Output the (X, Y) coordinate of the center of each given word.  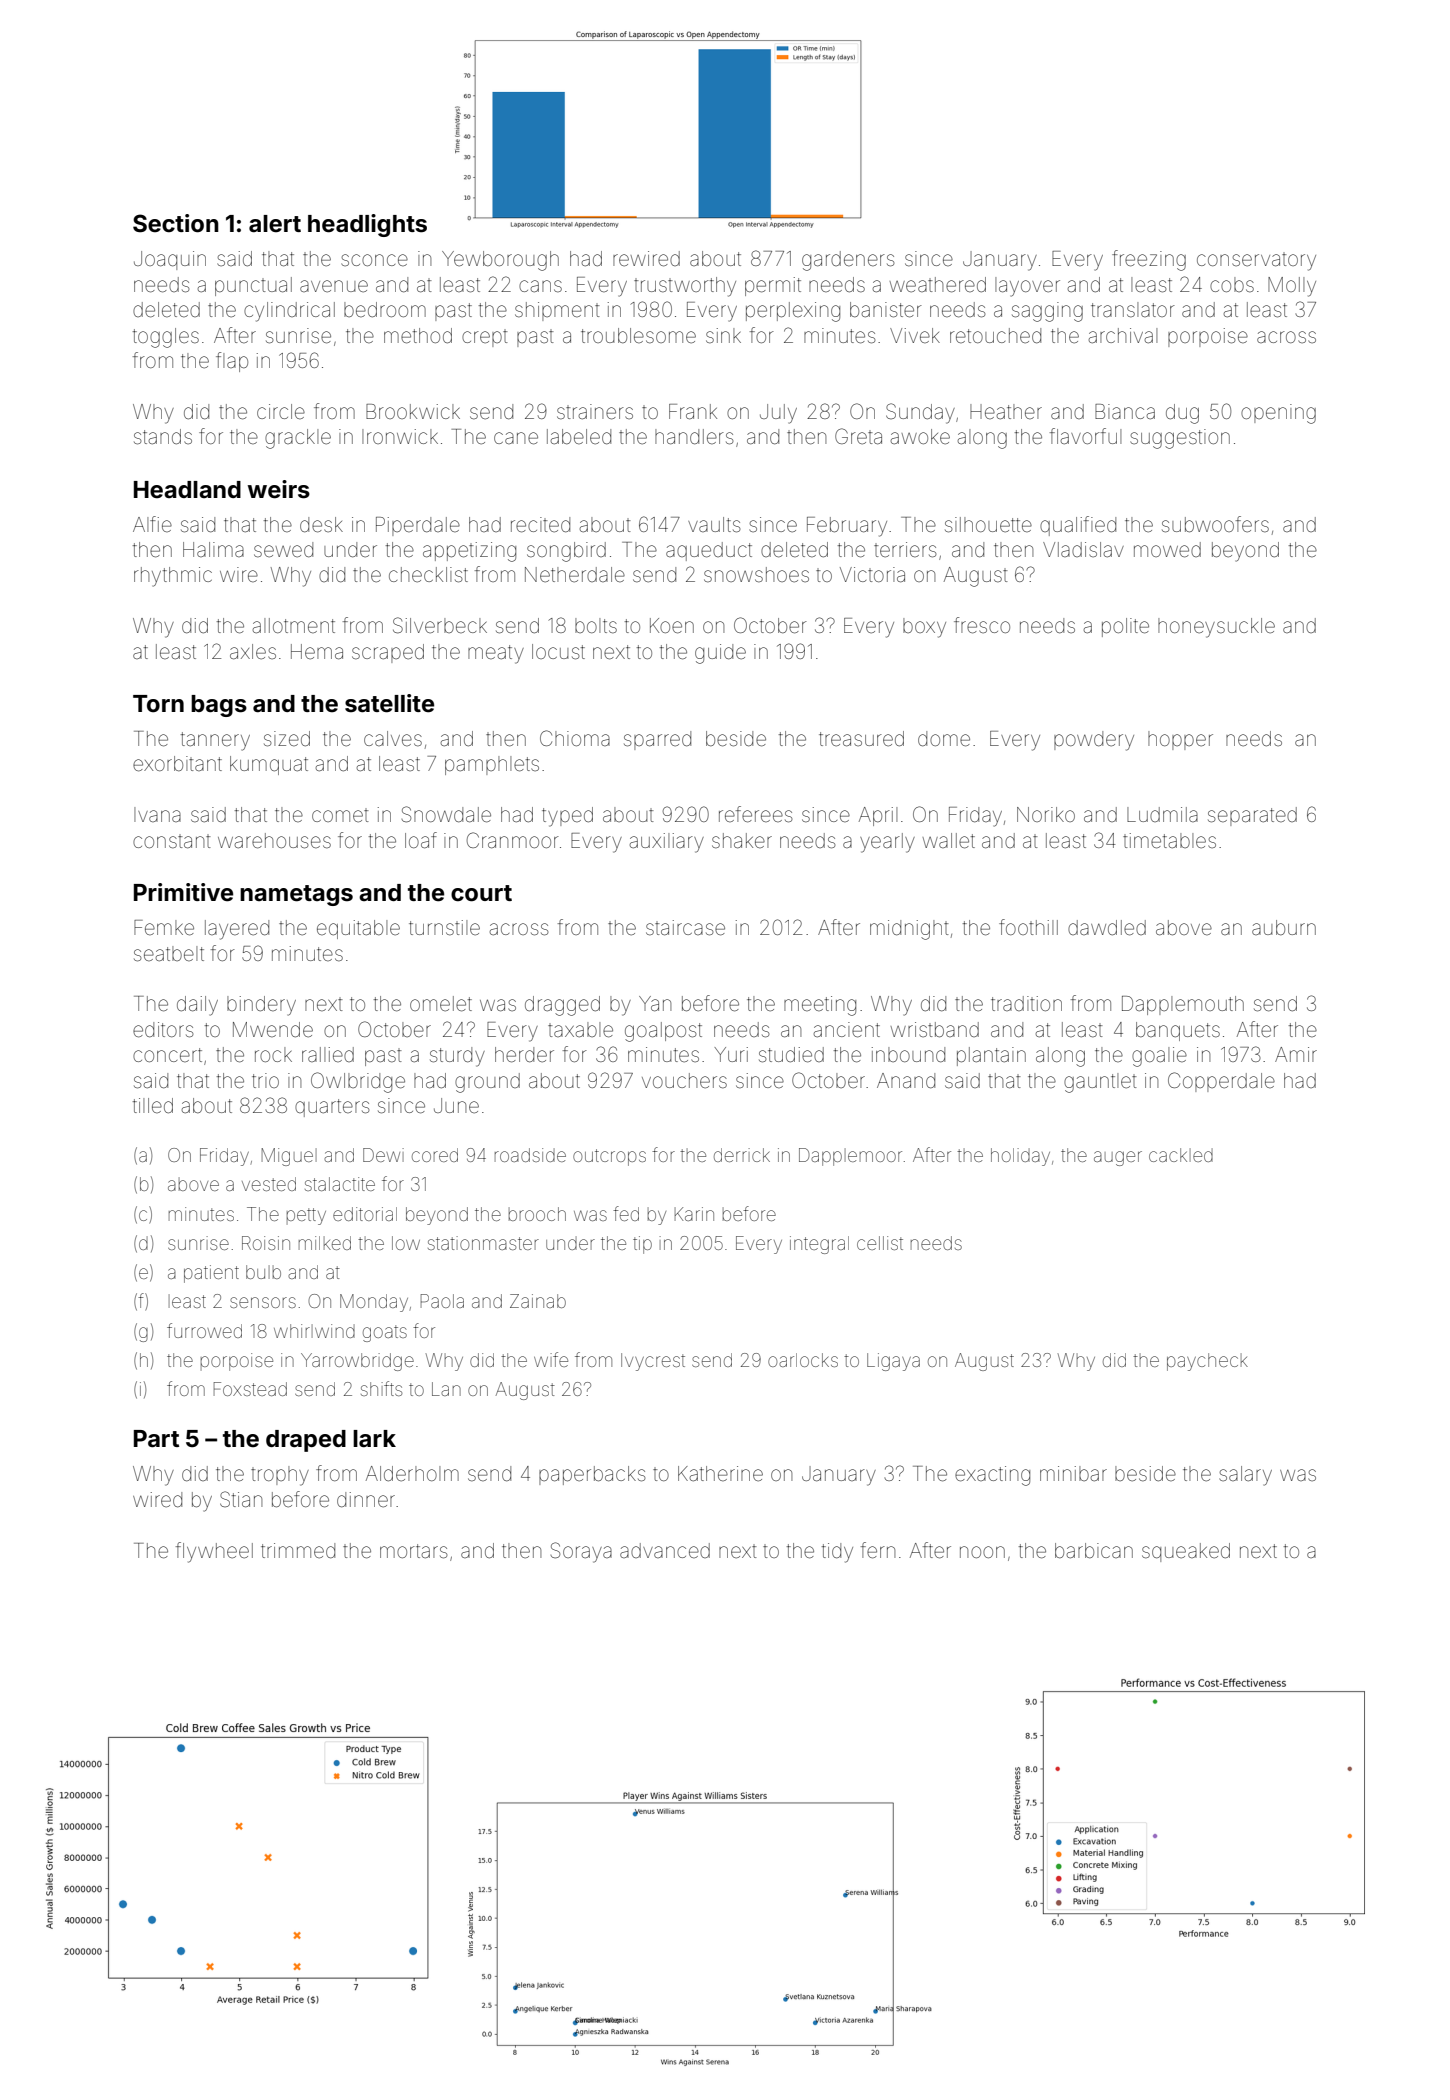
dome (944, 739)
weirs (279, 489)
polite (1125, 627)
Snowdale (446, 814)
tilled (153, 1105)
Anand (906, 1080)
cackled (1181, 1155)
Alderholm (412, 1473)
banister (886, 310)
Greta (858, 436)
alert (275, 224)
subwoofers (1215, 524)
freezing (1149, 260)
